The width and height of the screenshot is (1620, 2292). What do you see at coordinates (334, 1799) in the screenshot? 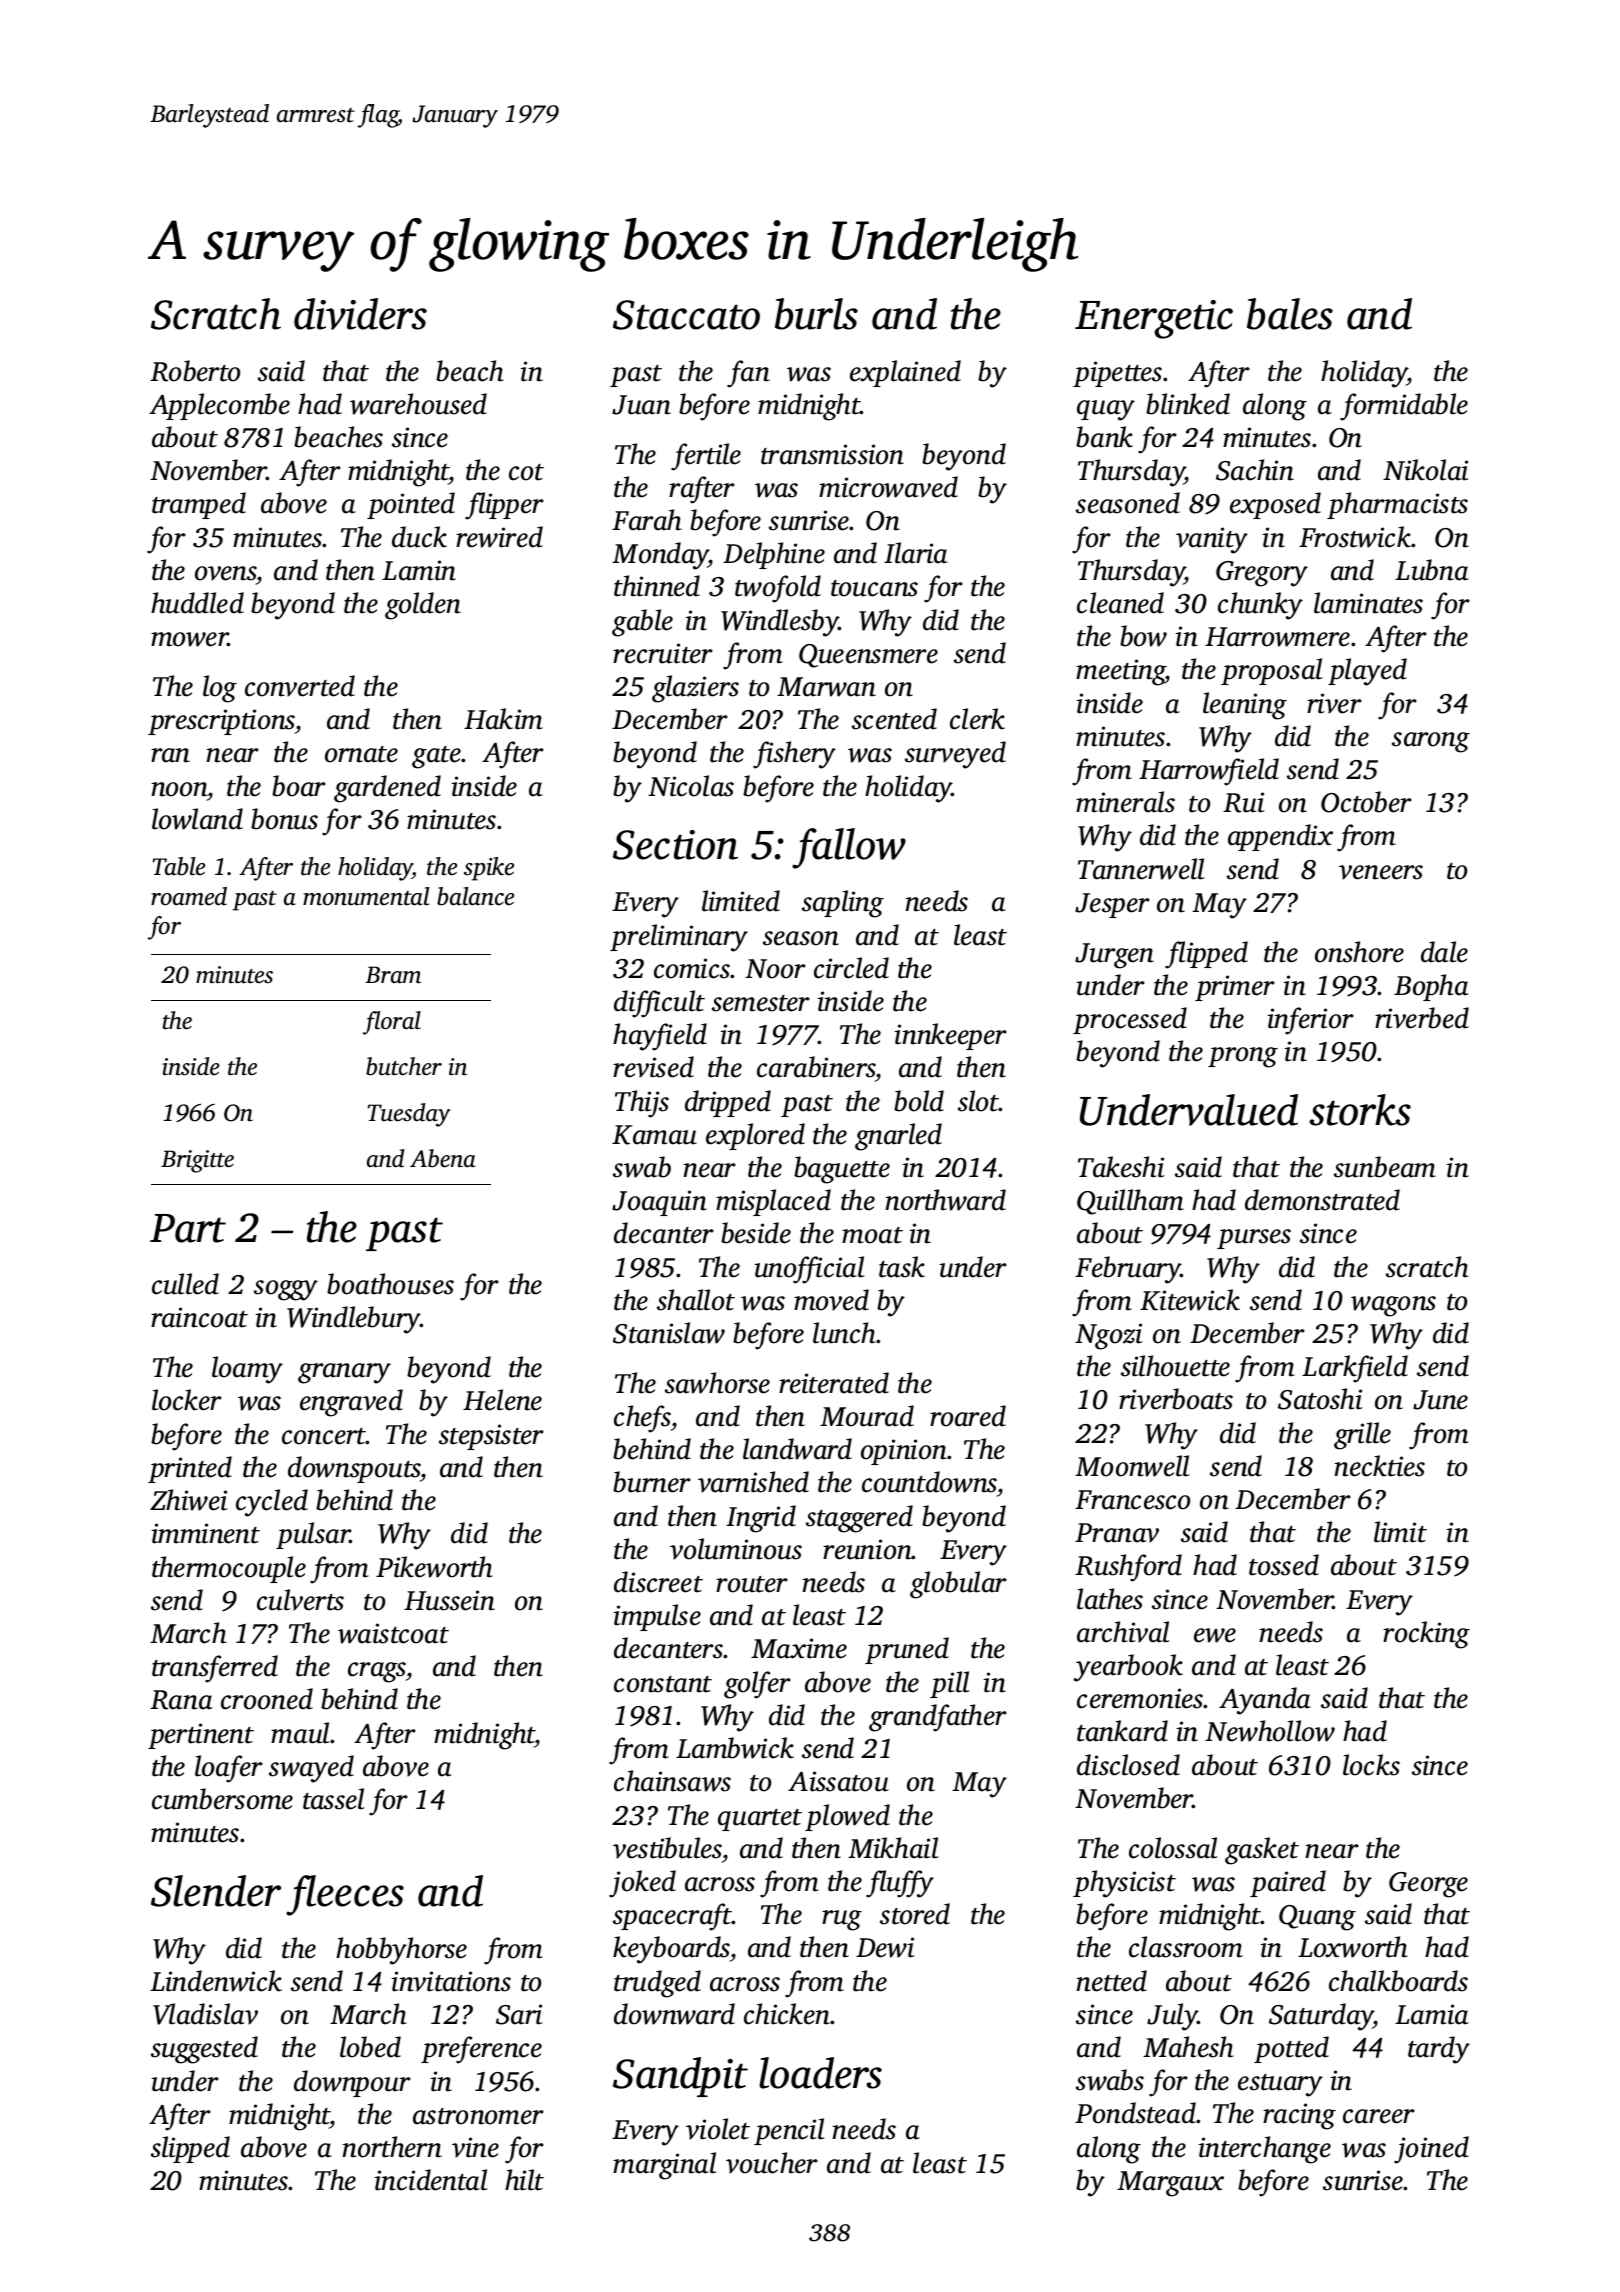
I see `tassel` at bounding box center [334, 1799].
